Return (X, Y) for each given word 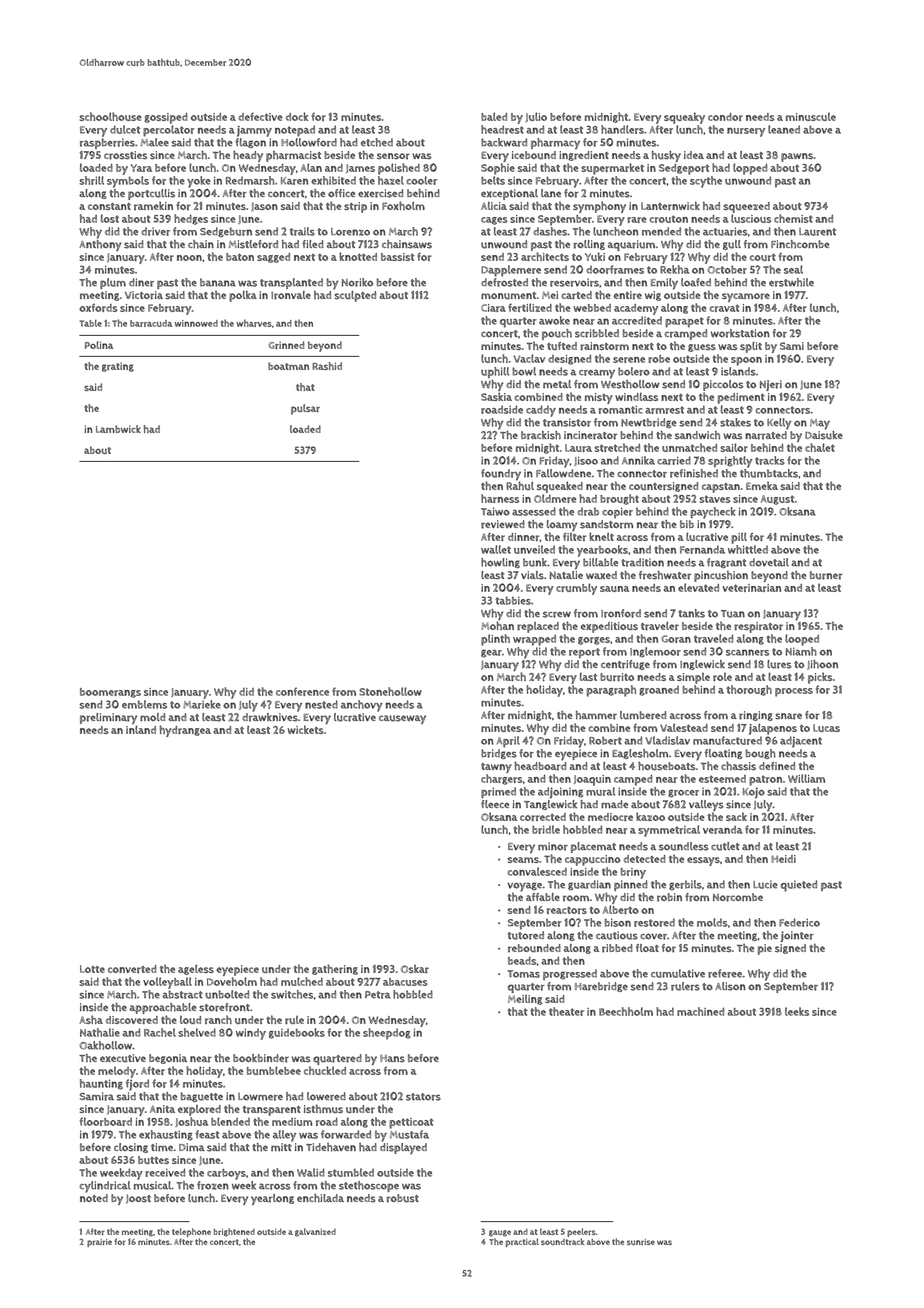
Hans (392, 1059)
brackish (541, 435)
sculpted (355, 296)
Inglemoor (655, 652)
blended (230, 1121)
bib (687, 524)
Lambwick (118, 429)
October (727, 270)
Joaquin (592, 780)
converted (132, 969)
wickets (305, 729)
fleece (495, 804)
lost (110, 218)
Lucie (765, 884)
